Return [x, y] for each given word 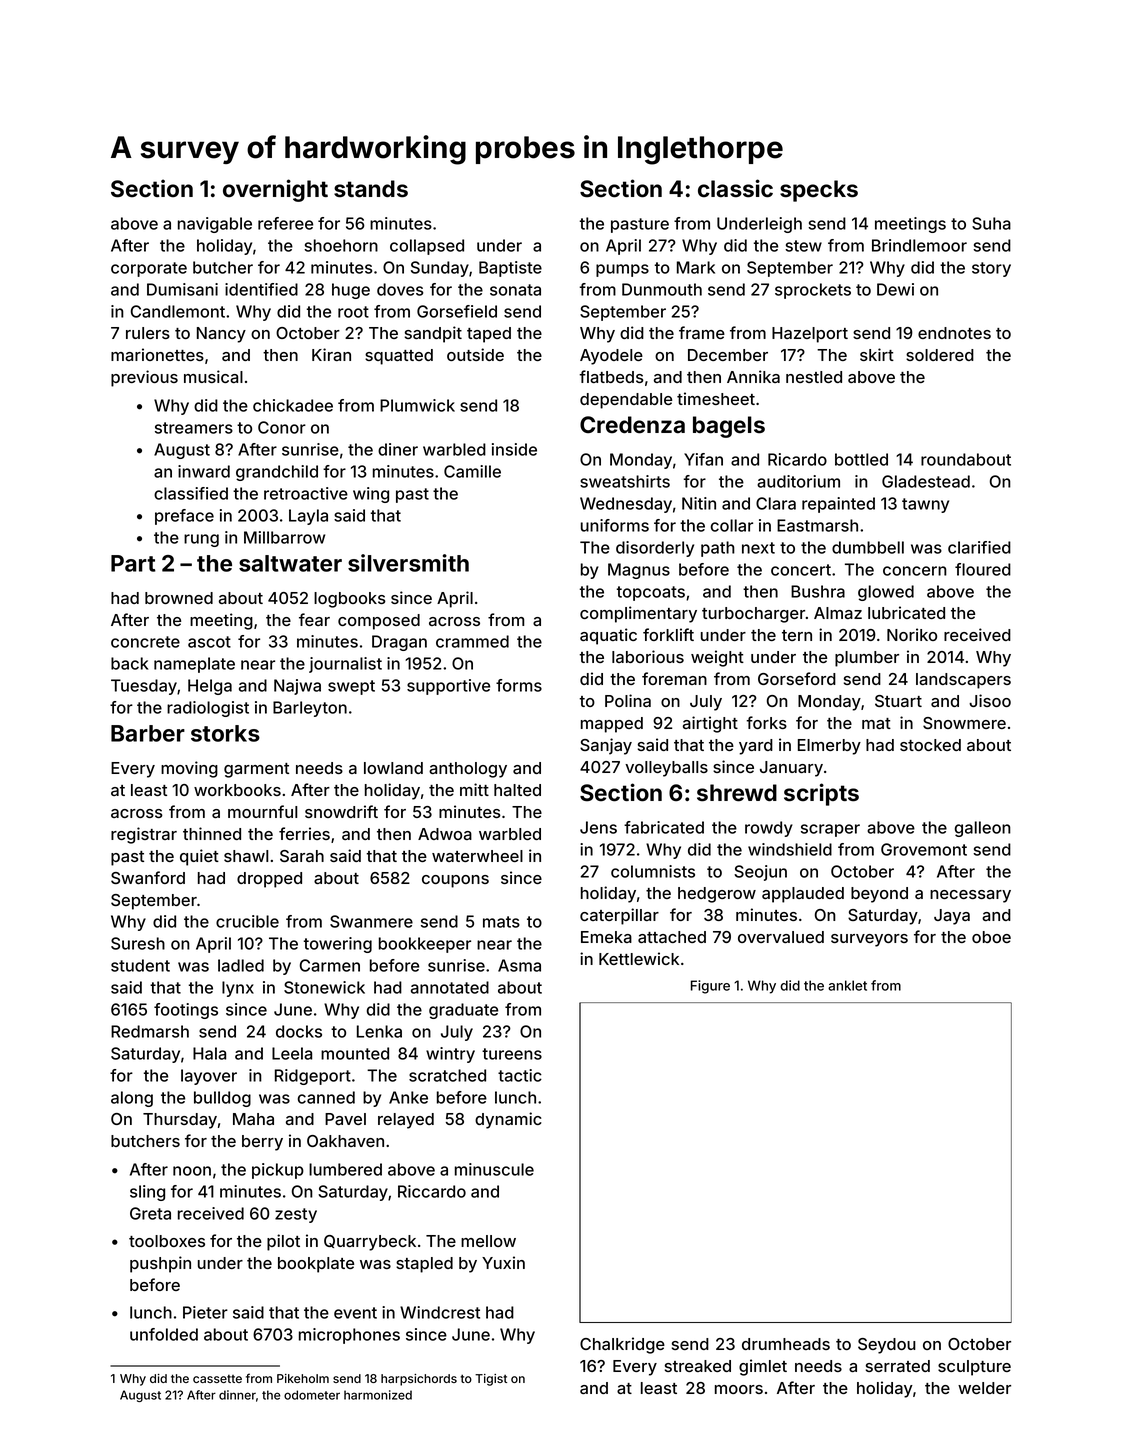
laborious [648, 656]
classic [735, 188]
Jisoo [990, 700]
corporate [149, 269]
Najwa [297, 687]
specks [819, 191]
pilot [283, 1242]
